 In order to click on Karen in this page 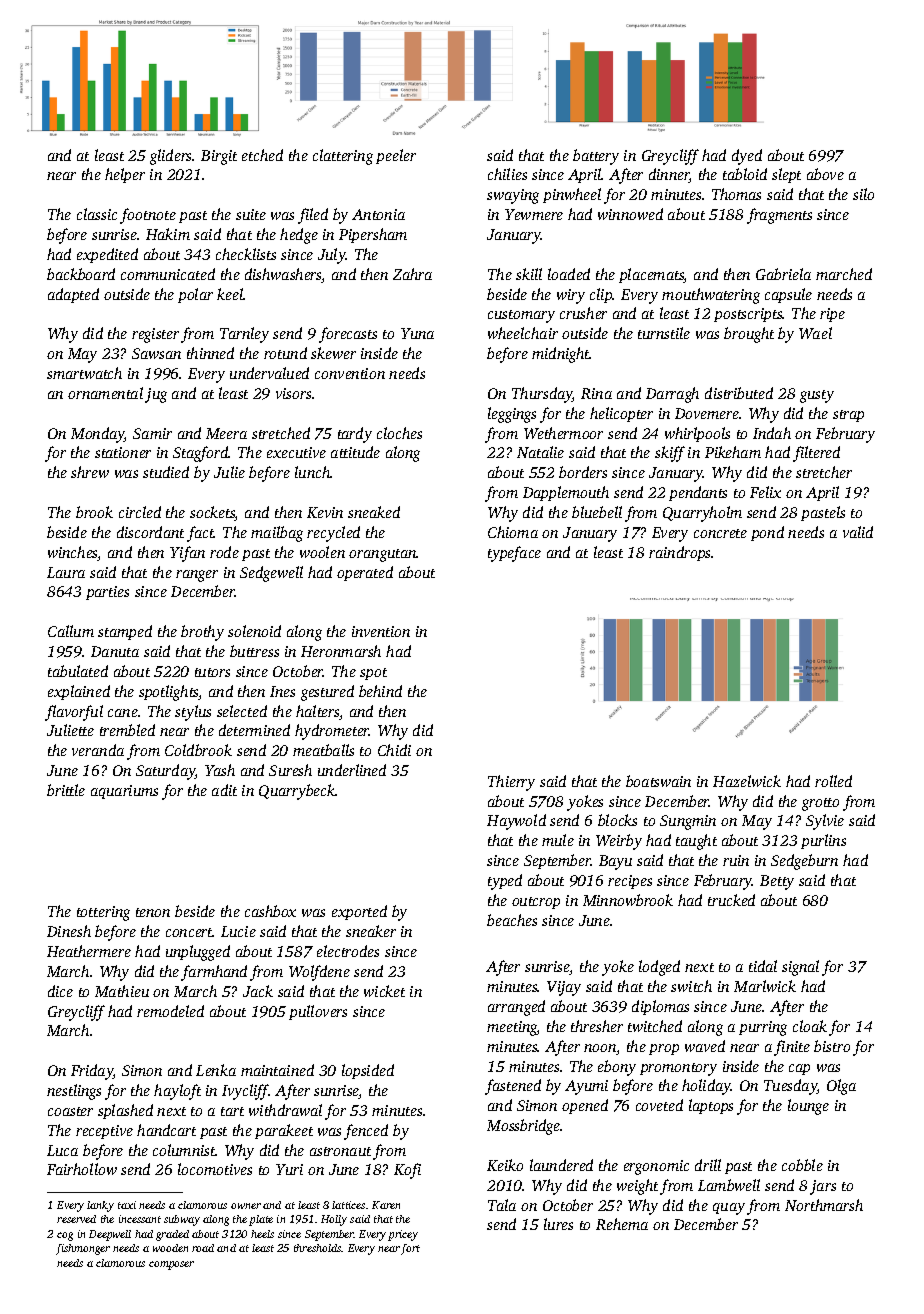, I will do `click(386, 1205)`.
